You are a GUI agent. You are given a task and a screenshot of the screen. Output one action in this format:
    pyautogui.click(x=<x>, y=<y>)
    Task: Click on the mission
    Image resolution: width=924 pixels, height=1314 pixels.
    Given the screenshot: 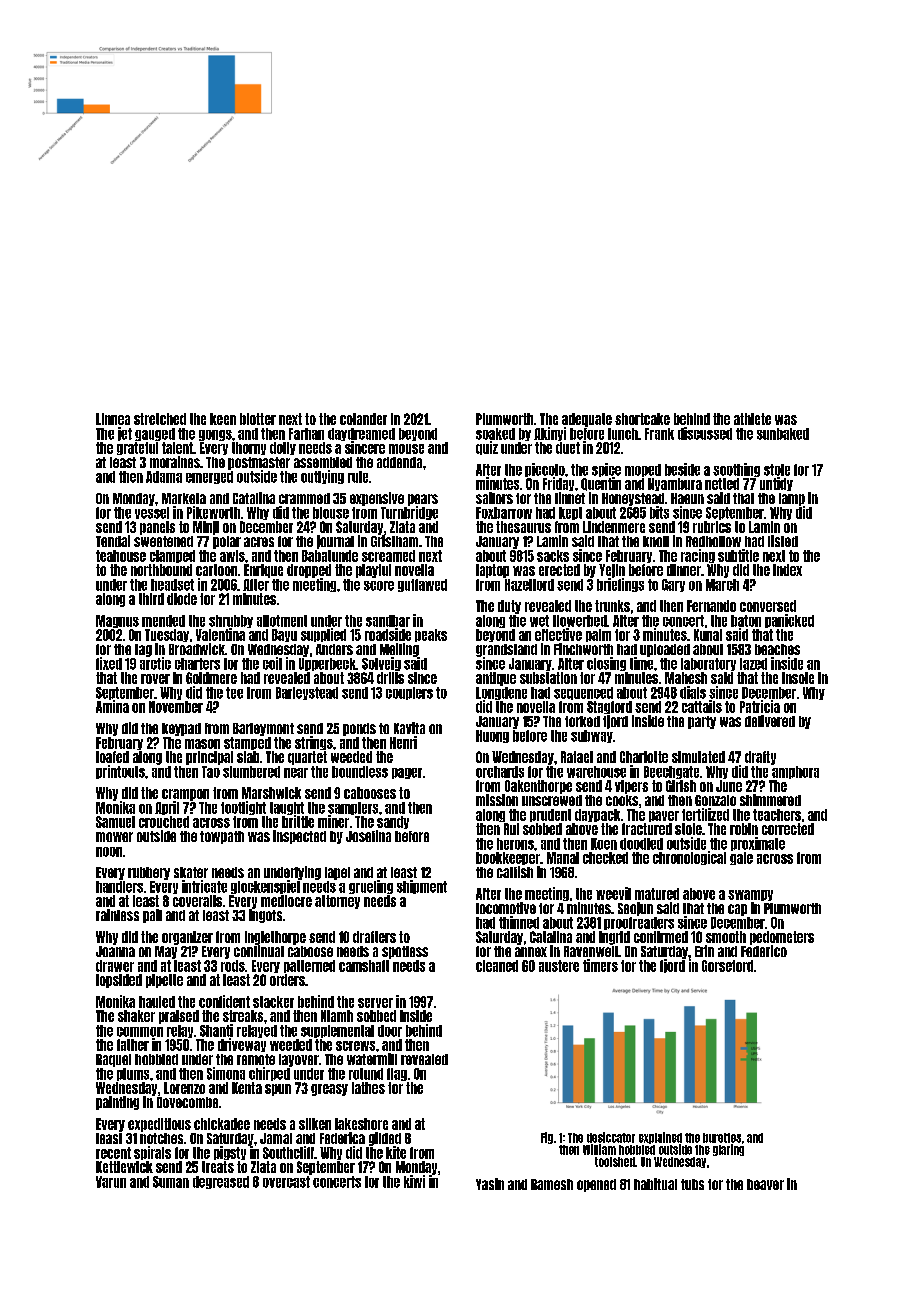 What is the action you would take?
    pyautogui.click(x=497, y=800)
